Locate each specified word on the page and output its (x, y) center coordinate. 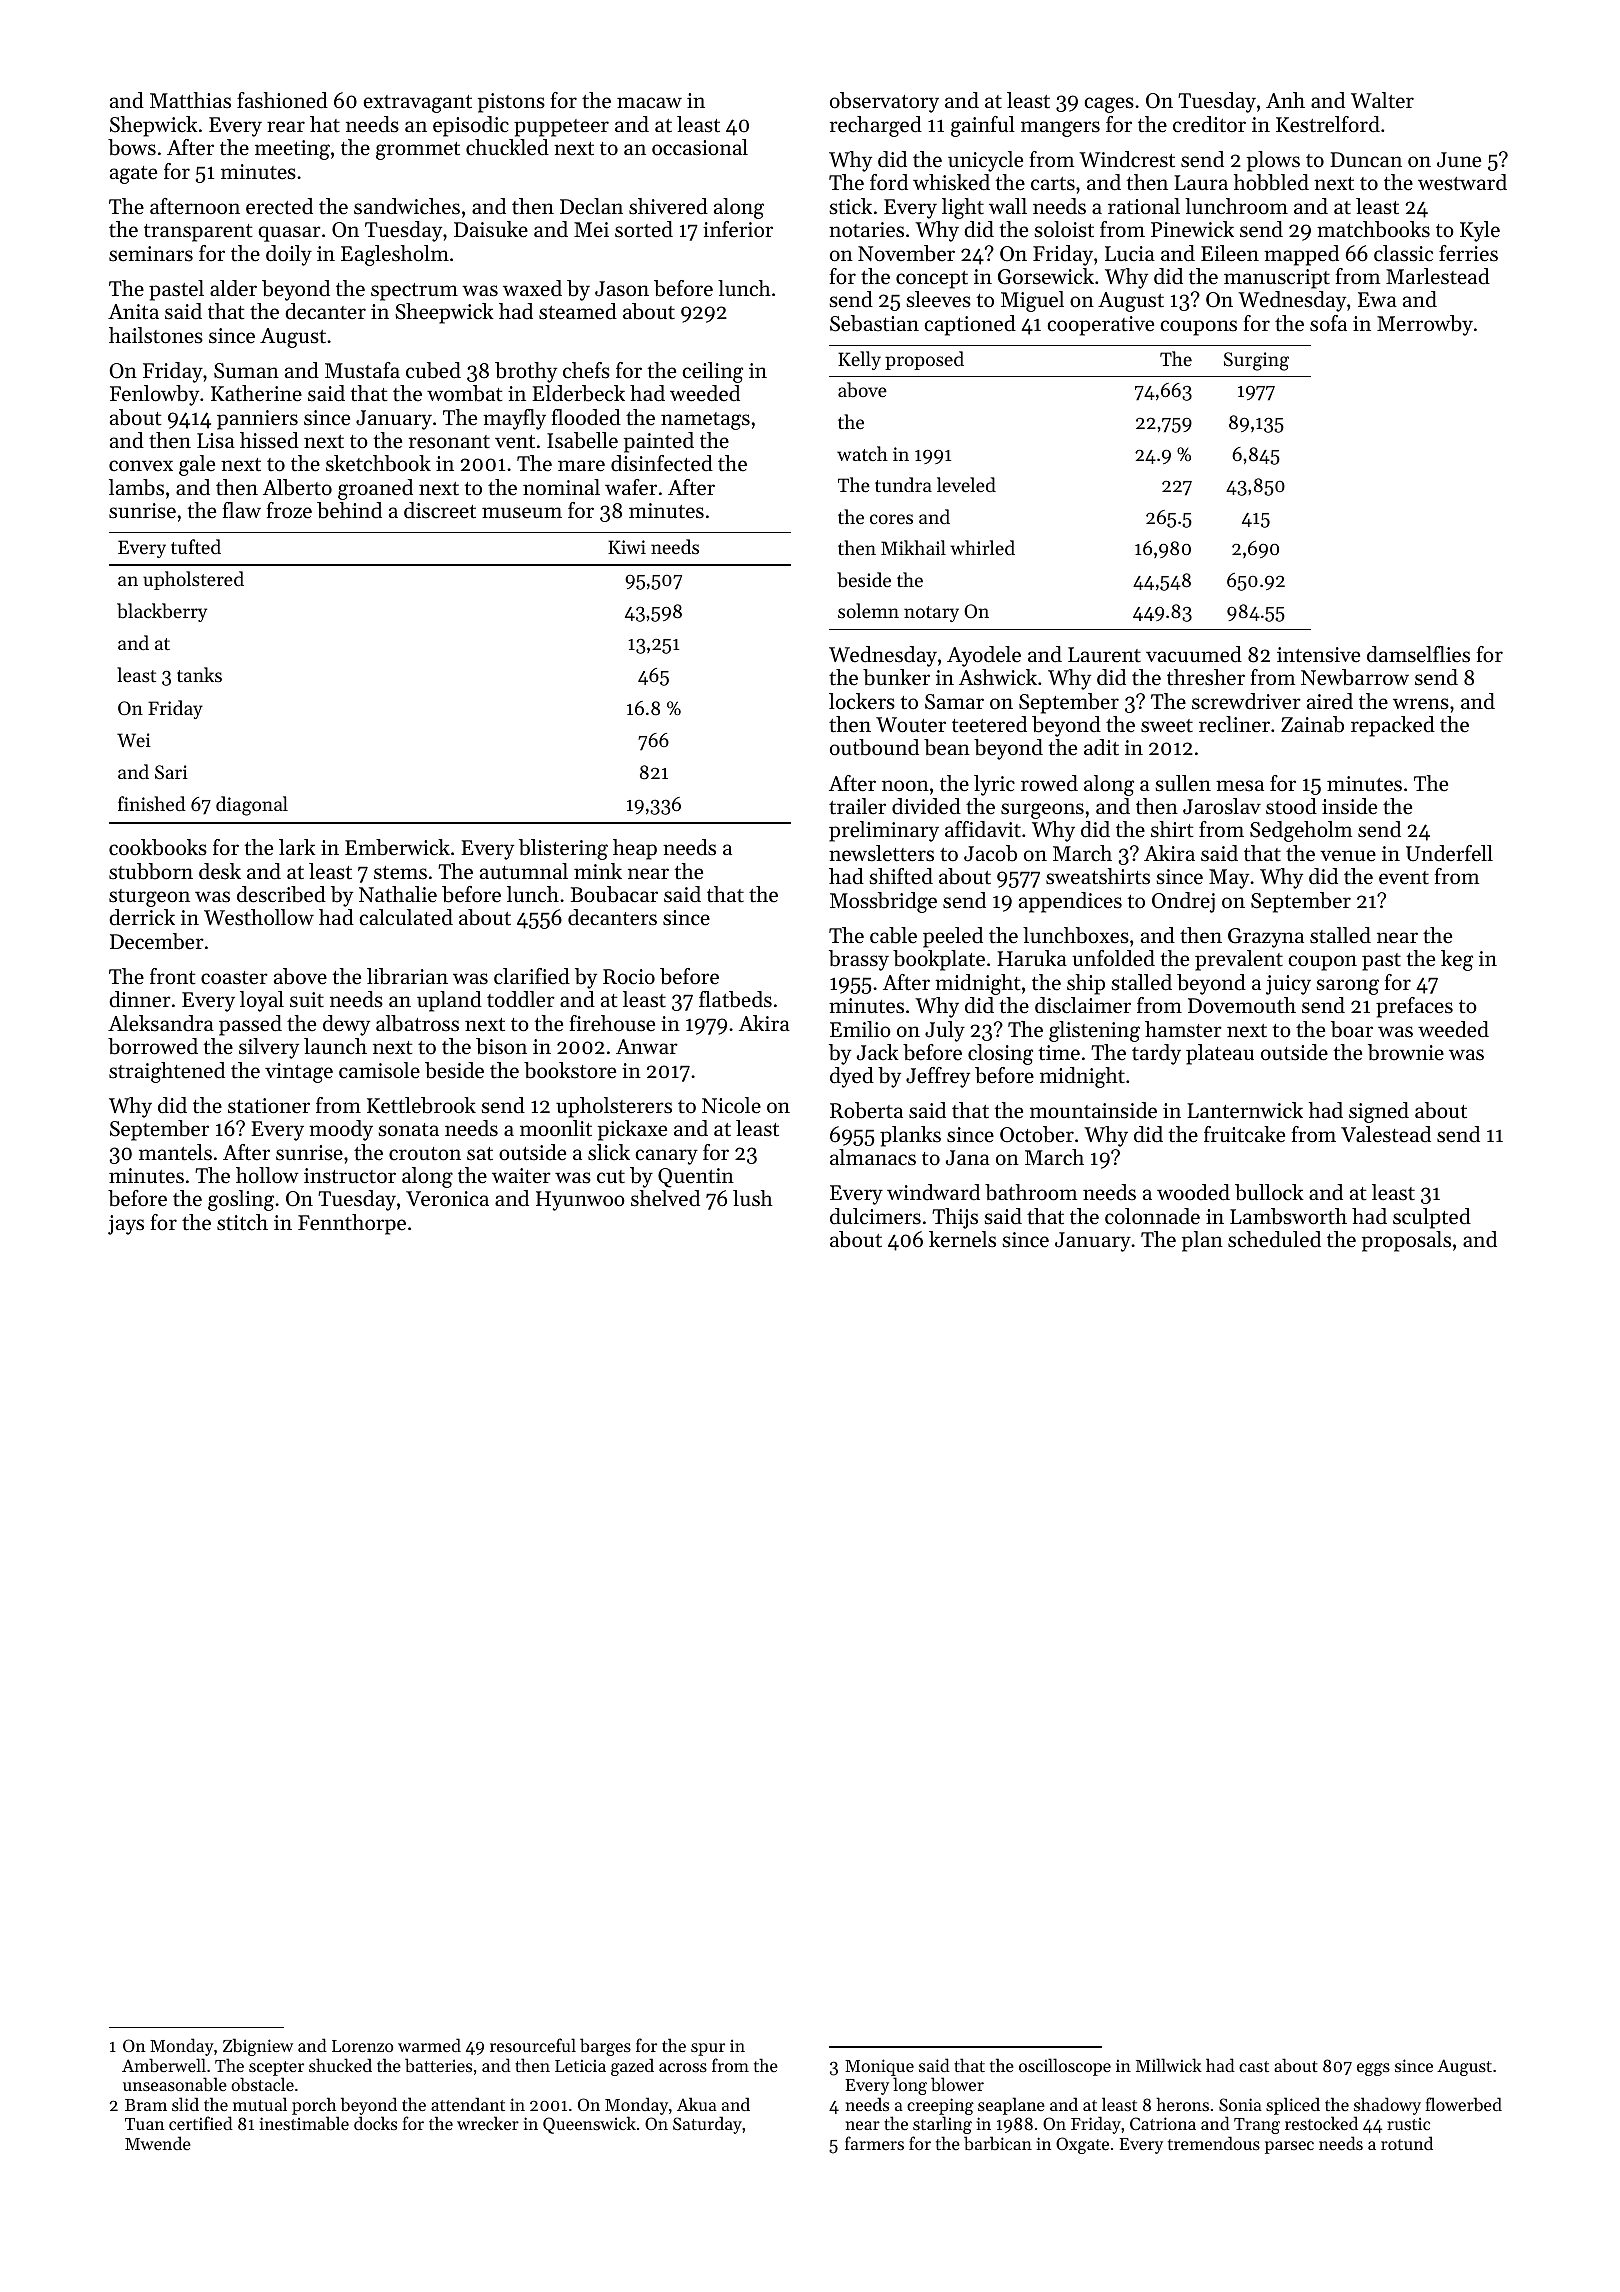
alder (233, 288)
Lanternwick (1245, 1110)
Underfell (1449, 853)
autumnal (524, 871)
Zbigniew (258, 2047)
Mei (591, 230)
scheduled (1274, 1239)
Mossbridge (883, 902)
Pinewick (1192, 229)
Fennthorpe (352, 1224)
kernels (962, 1239)
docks (375, 2123)
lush (753, 1198)
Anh (1285, 100)
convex (141, 466)
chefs (586, 370)
